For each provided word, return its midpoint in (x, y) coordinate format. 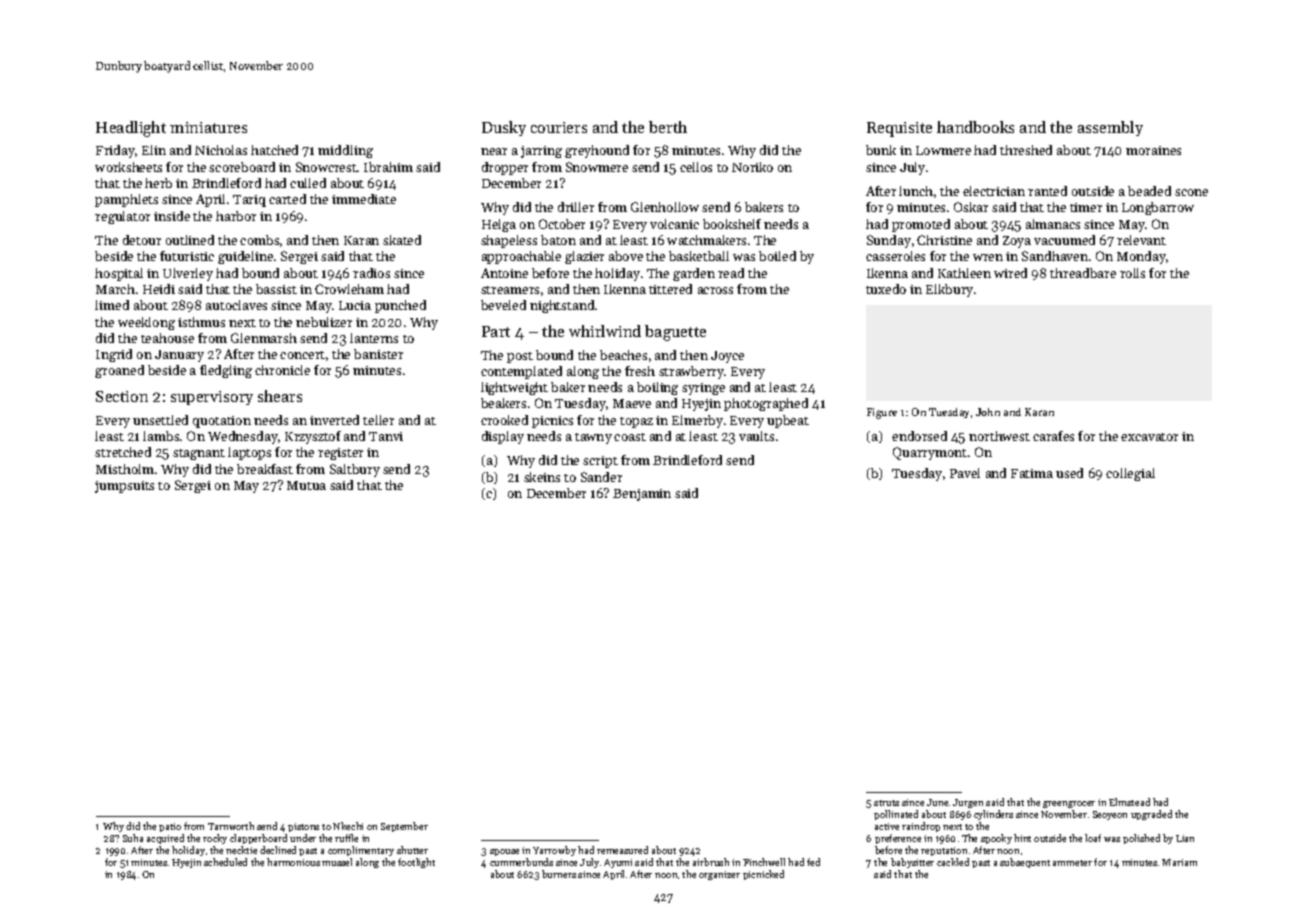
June (937, 802)
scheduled (225, 862)
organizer (719, 875)
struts (886, 803)
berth (668, 127)
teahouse (167, 338)
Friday (116, 151)
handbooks (975, 127)
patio (170, 827)
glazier (584, 257)
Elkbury (949, 290)
